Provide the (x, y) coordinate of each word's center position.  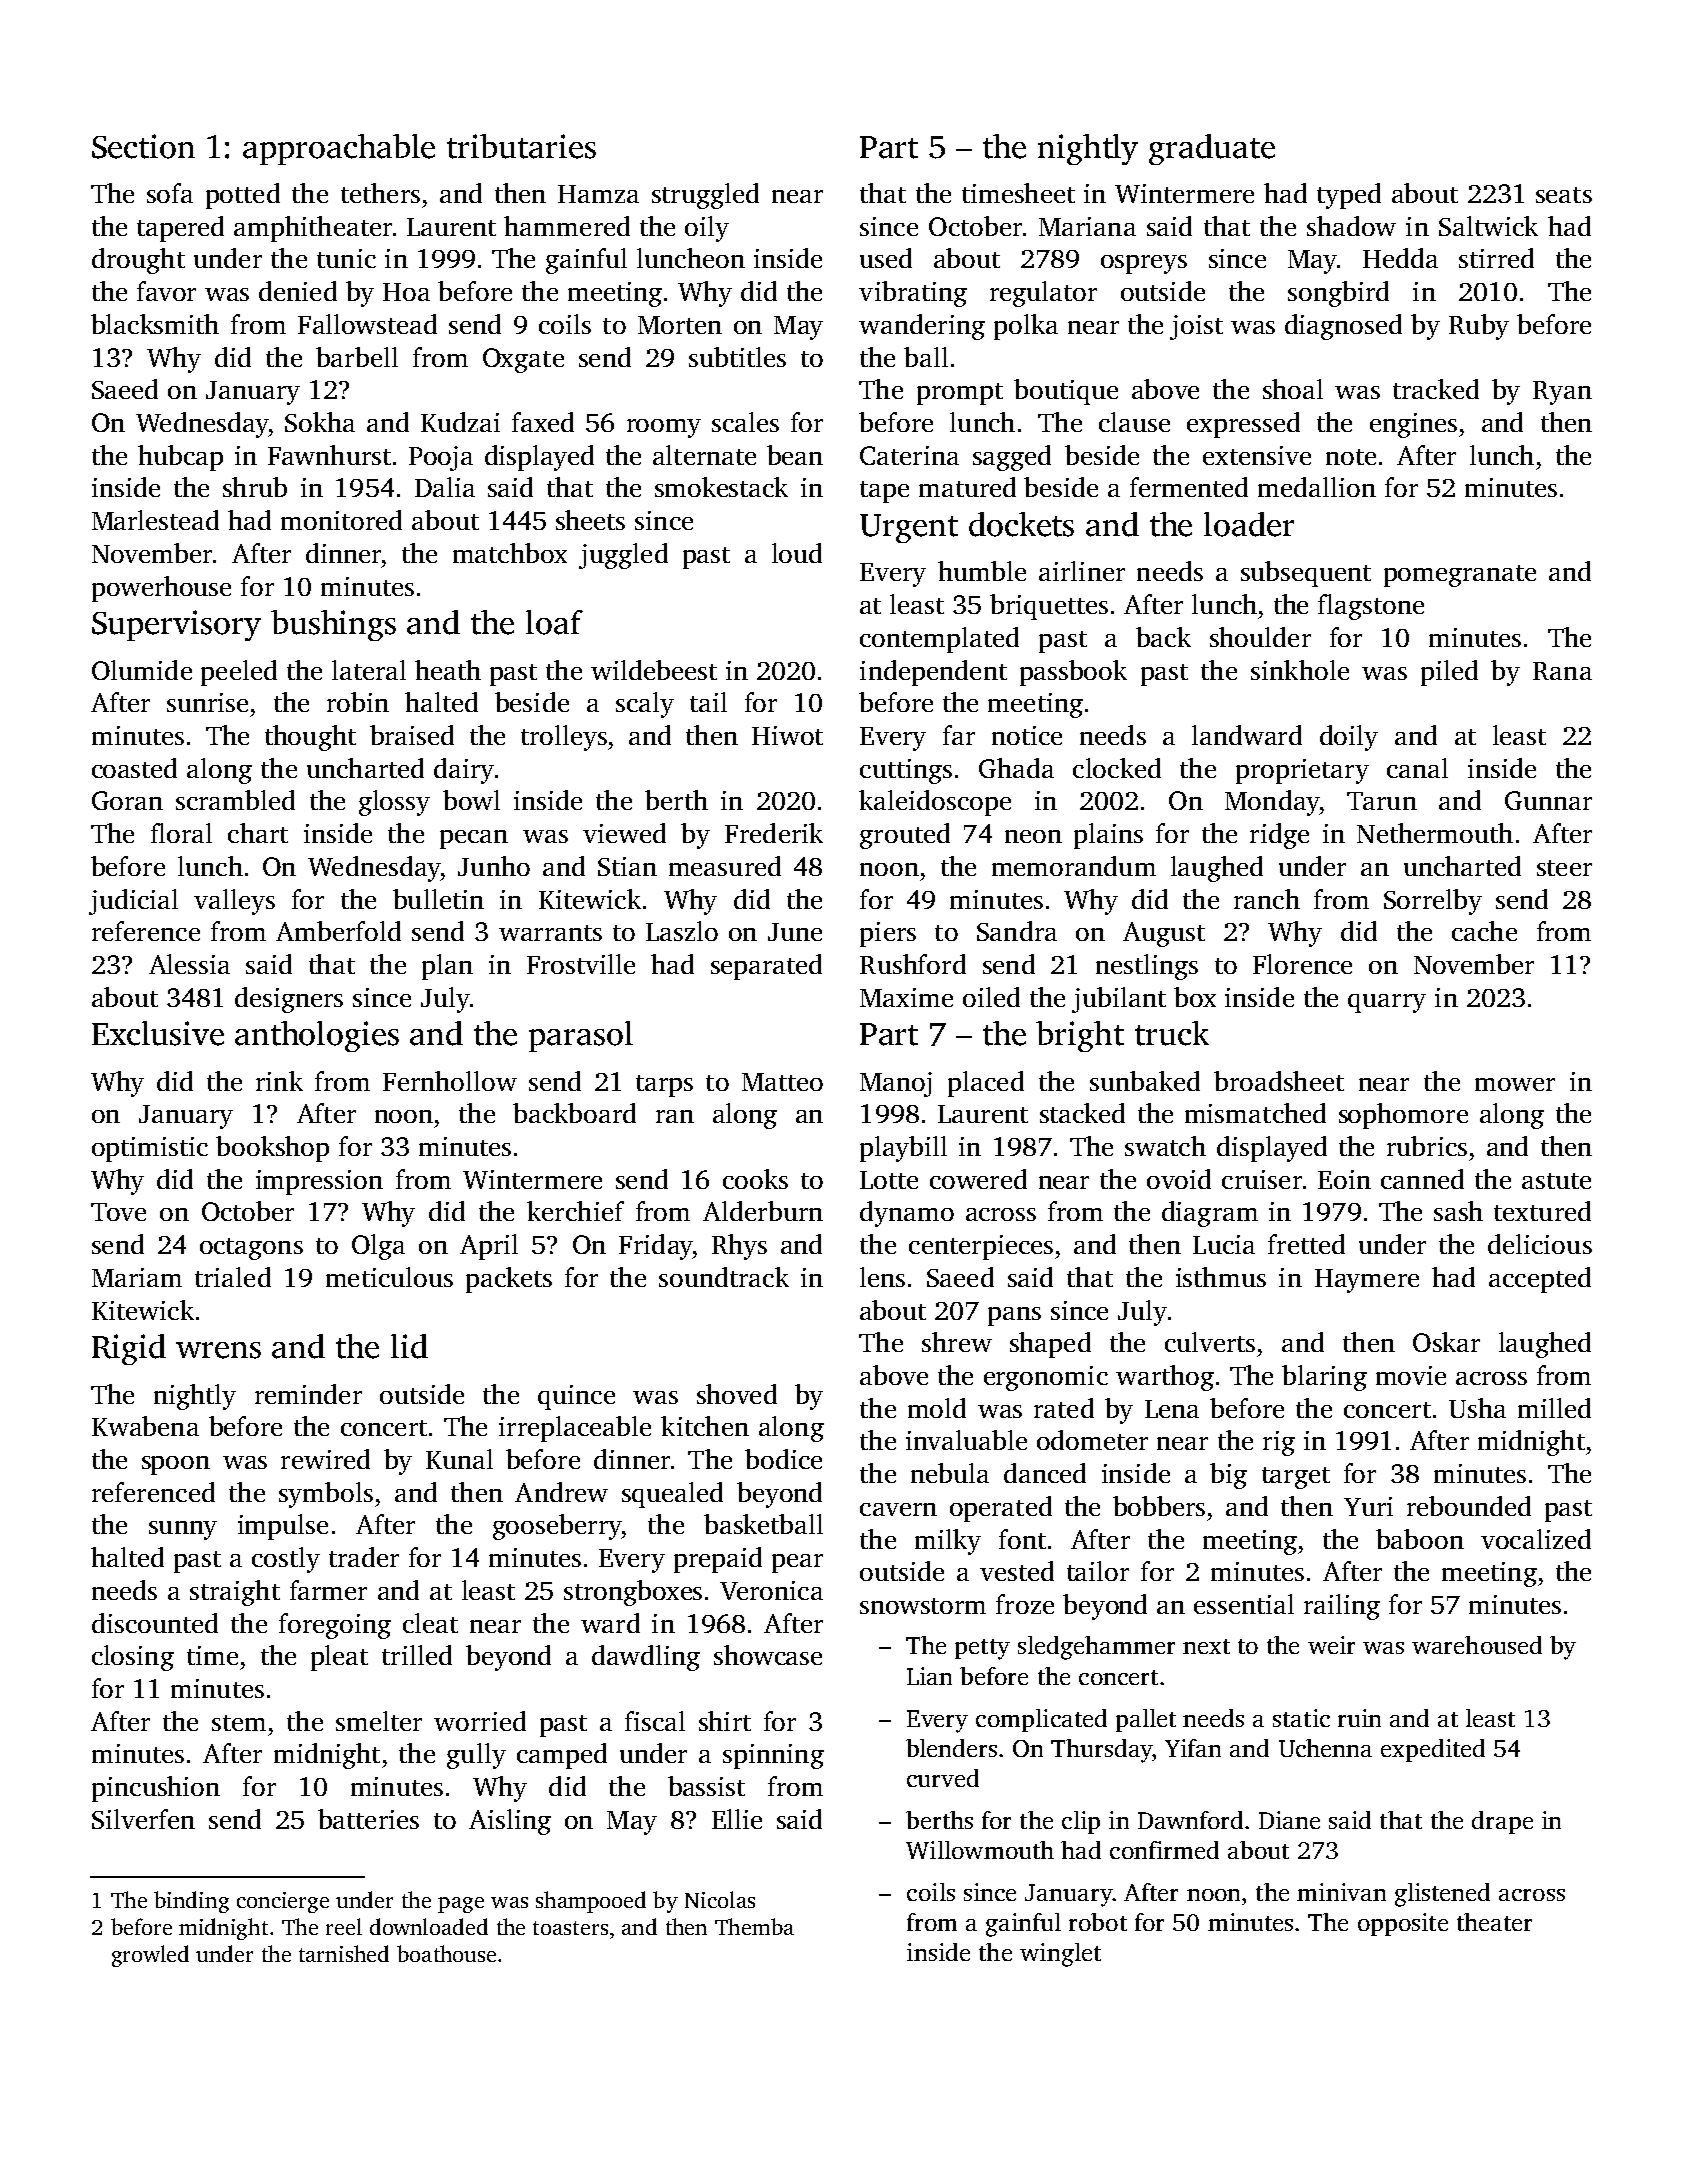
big (1228, 1476)
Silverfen (143, 1819)
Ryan (1562, 393)
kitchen (705, 1426)
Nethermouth (1435, 833)
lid (409, 1346)
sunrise (207, 702)
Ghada (1016, 768)
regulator (1043, 294)
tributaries (521, 146)
